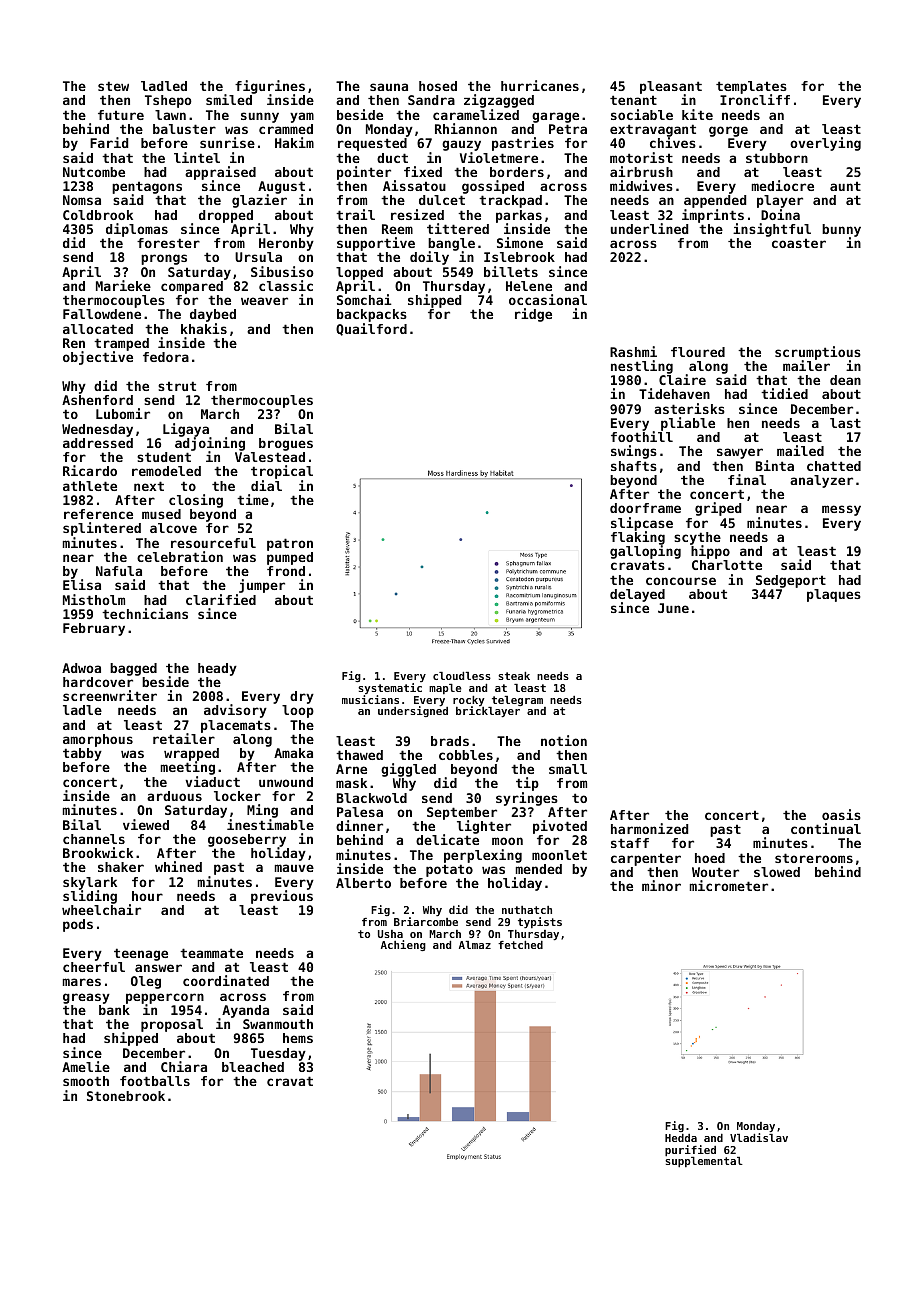  What do you see at coordinates (270, 87) in the screenshot?
I see `figurines` at bounding box center [270, 87].
